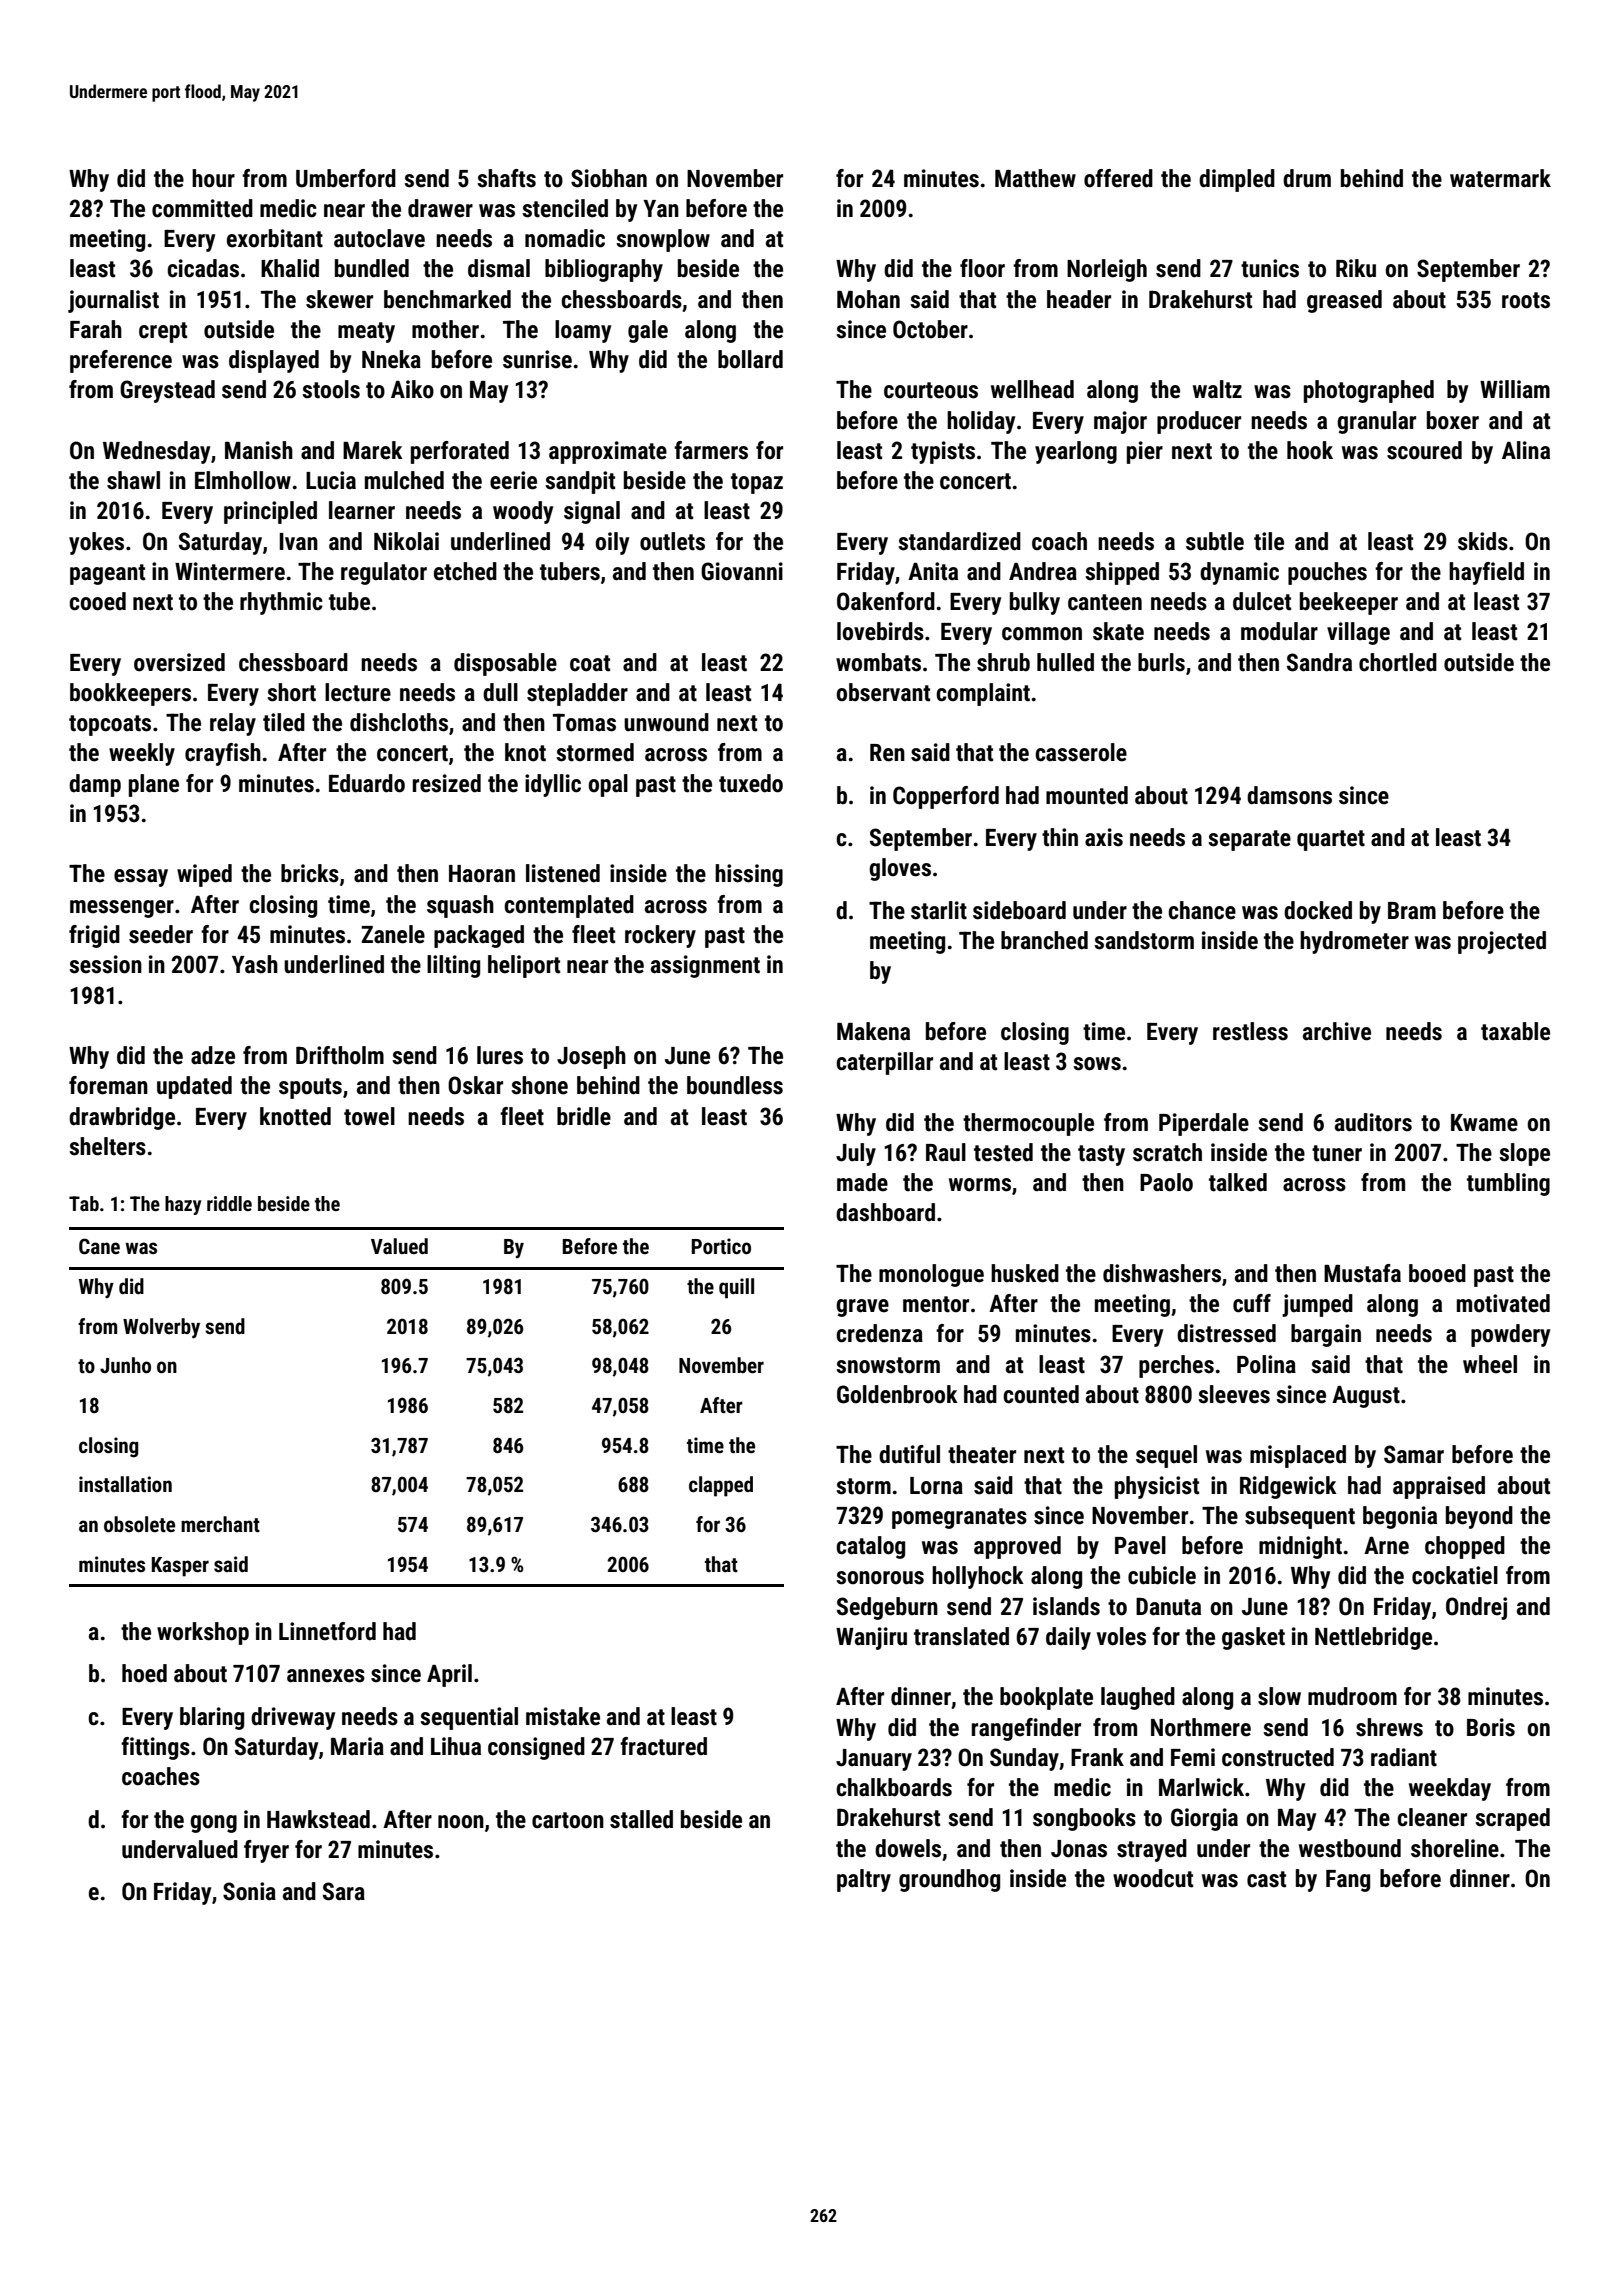 The height and width of the page is (2292, 1620). What do you see at coordinates (949, 1880) in the page?
I see `groundhog` at bounding box center [949, 1880].
